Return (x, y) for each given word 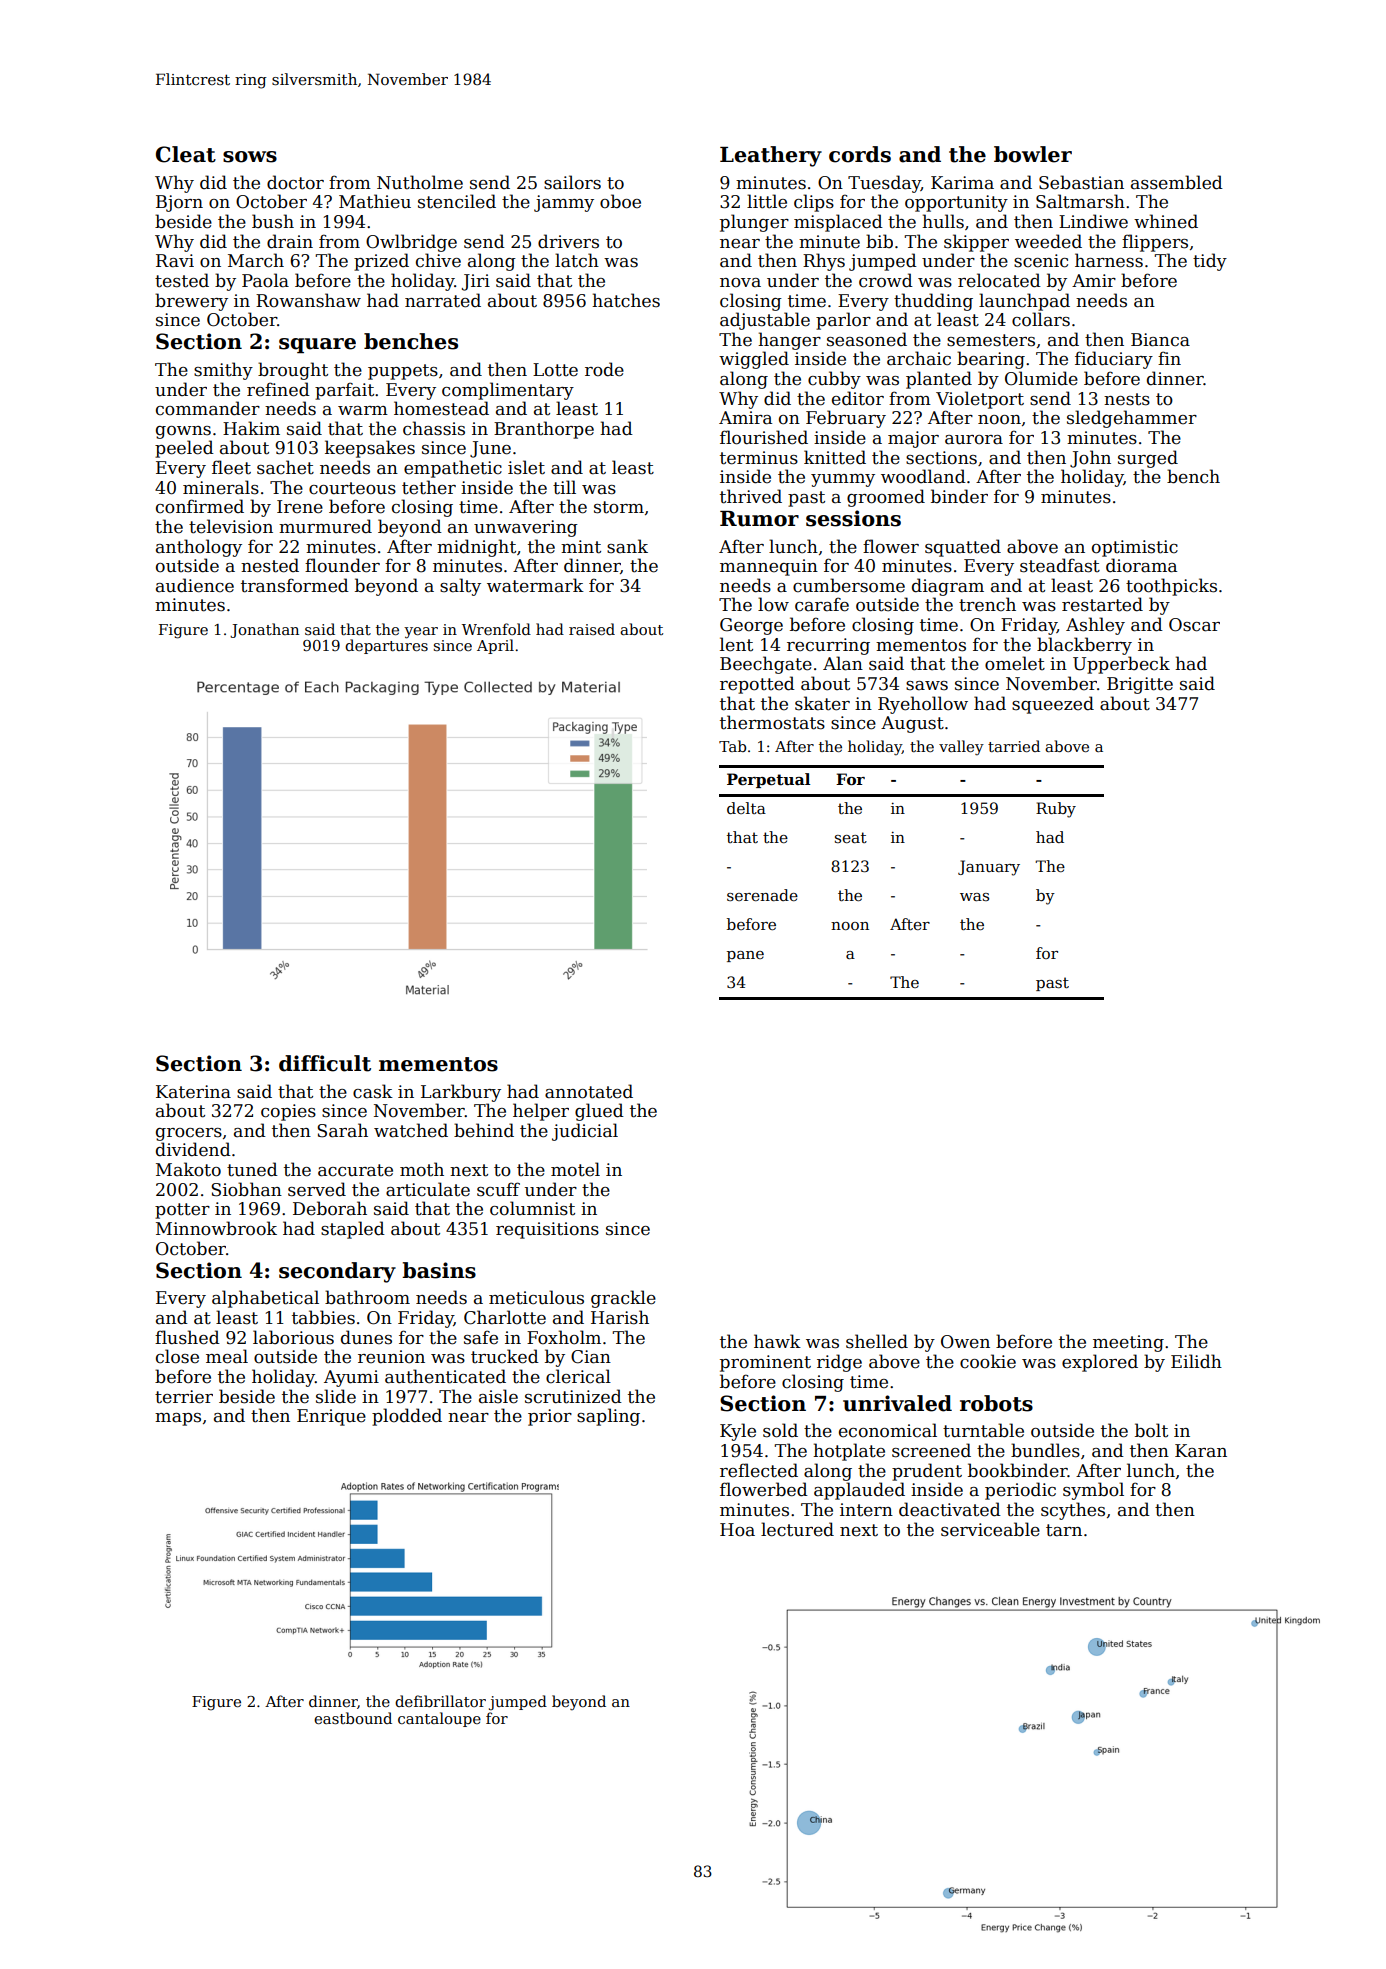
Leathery (771, 156)
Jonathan (264, 630)
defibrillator (440, 1701)
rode (604, 369)
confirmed (200, 506)
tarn (1064, 1530)
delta (746, 808)
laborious (293, 1337)
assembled (1177, 182)
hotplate (849, 1452)
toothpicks (1171, 587)
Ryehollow (923, 705)
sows (250, 157)
